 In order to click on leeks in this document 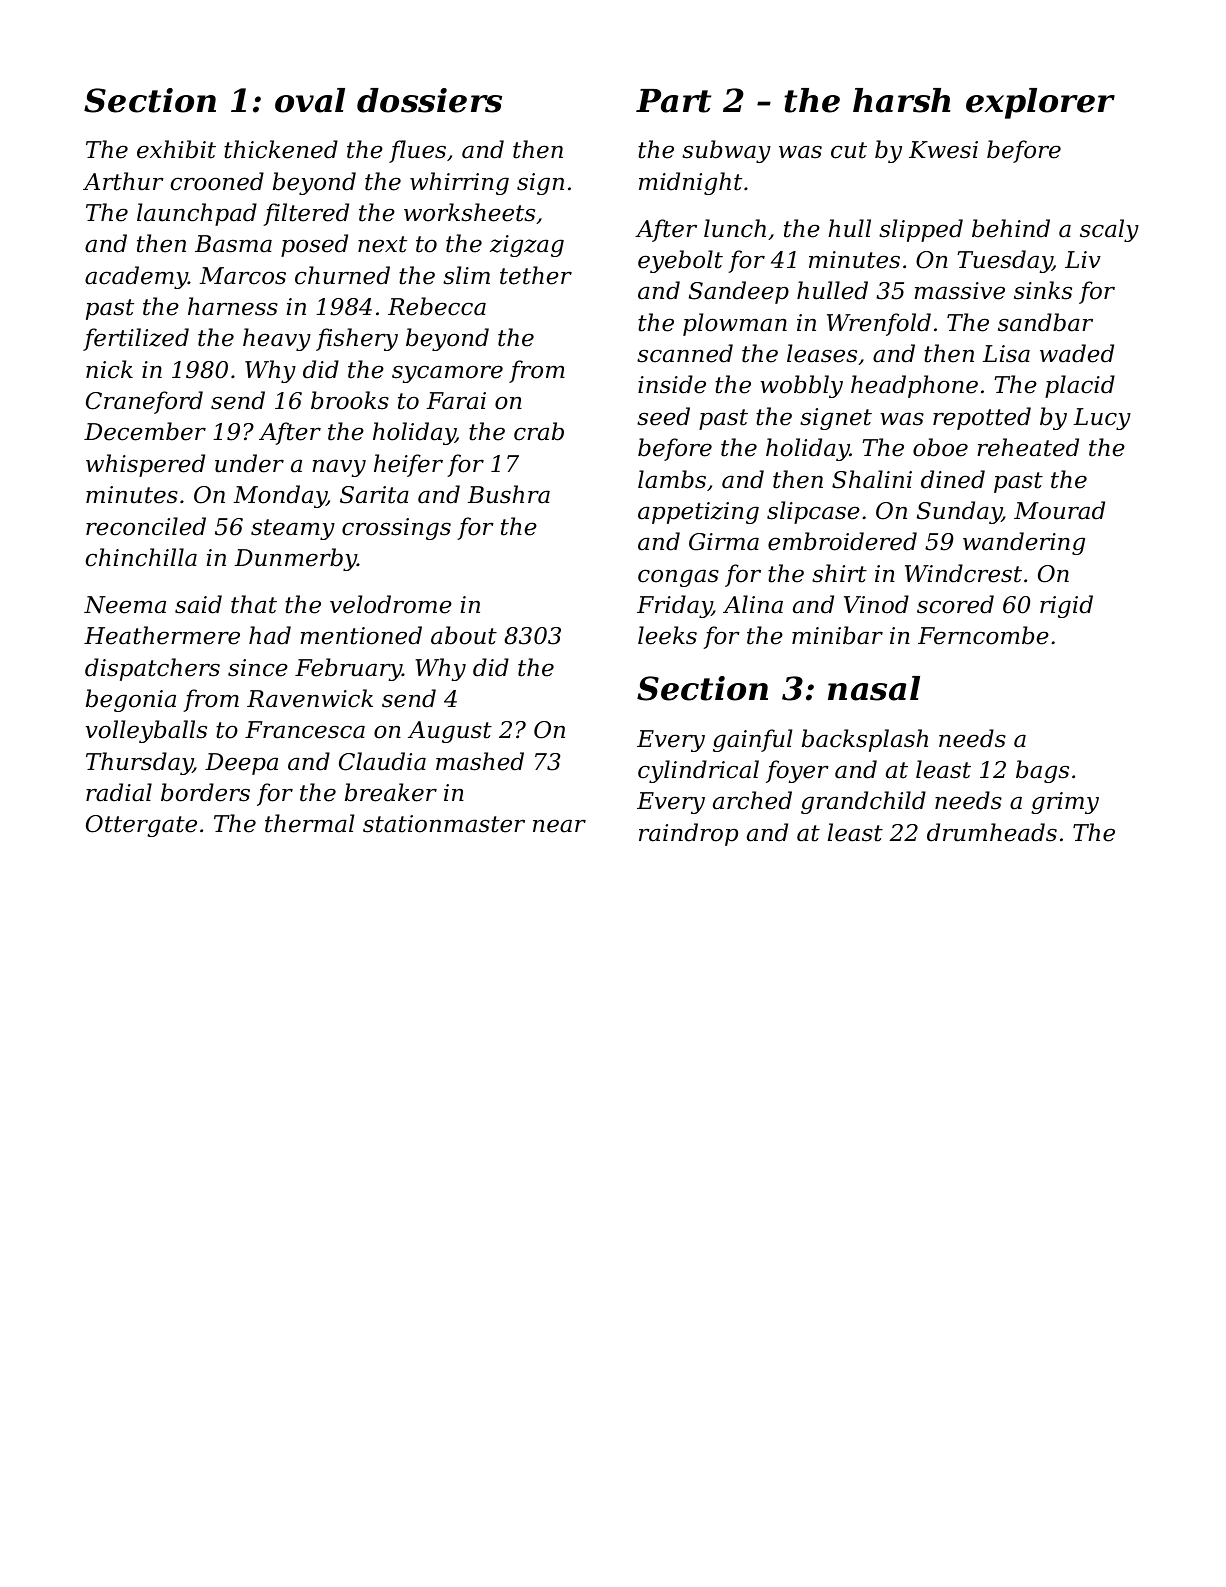, I will do `click(667, 635)`.
